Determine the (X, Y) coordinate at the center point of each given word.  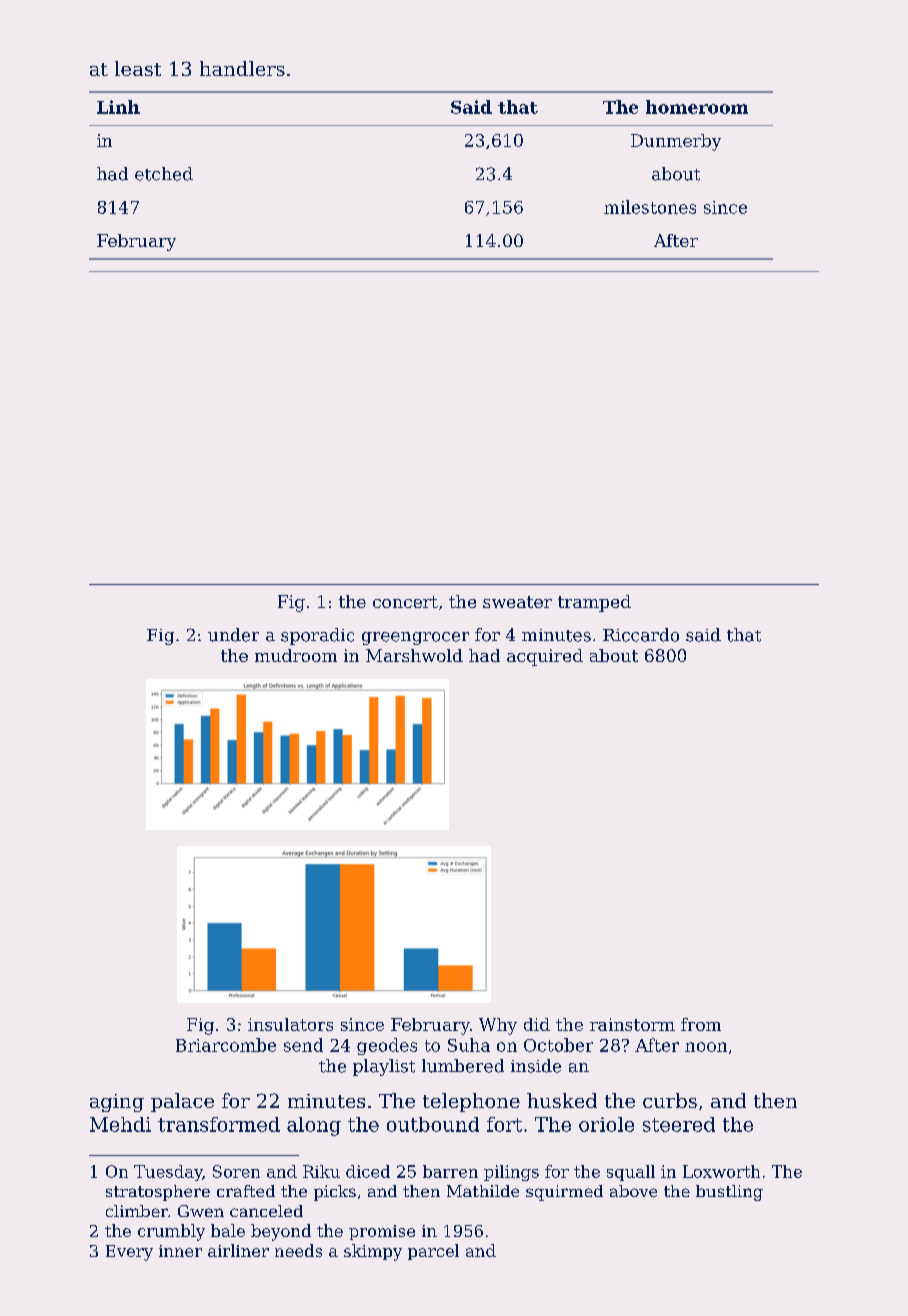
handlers (242, 68)
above (633, 1191)
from (701, 1024)
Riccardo (641, 635)
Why (498, 1026)
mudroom (296, 655)
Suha (469, 1045)
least (138, 68)
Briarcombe (226, 1045)
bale (228, 1230)
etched (164, 174)
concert (405, 602)
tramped (594, 603)
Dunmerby (676, 142)
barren (450, 1171)
